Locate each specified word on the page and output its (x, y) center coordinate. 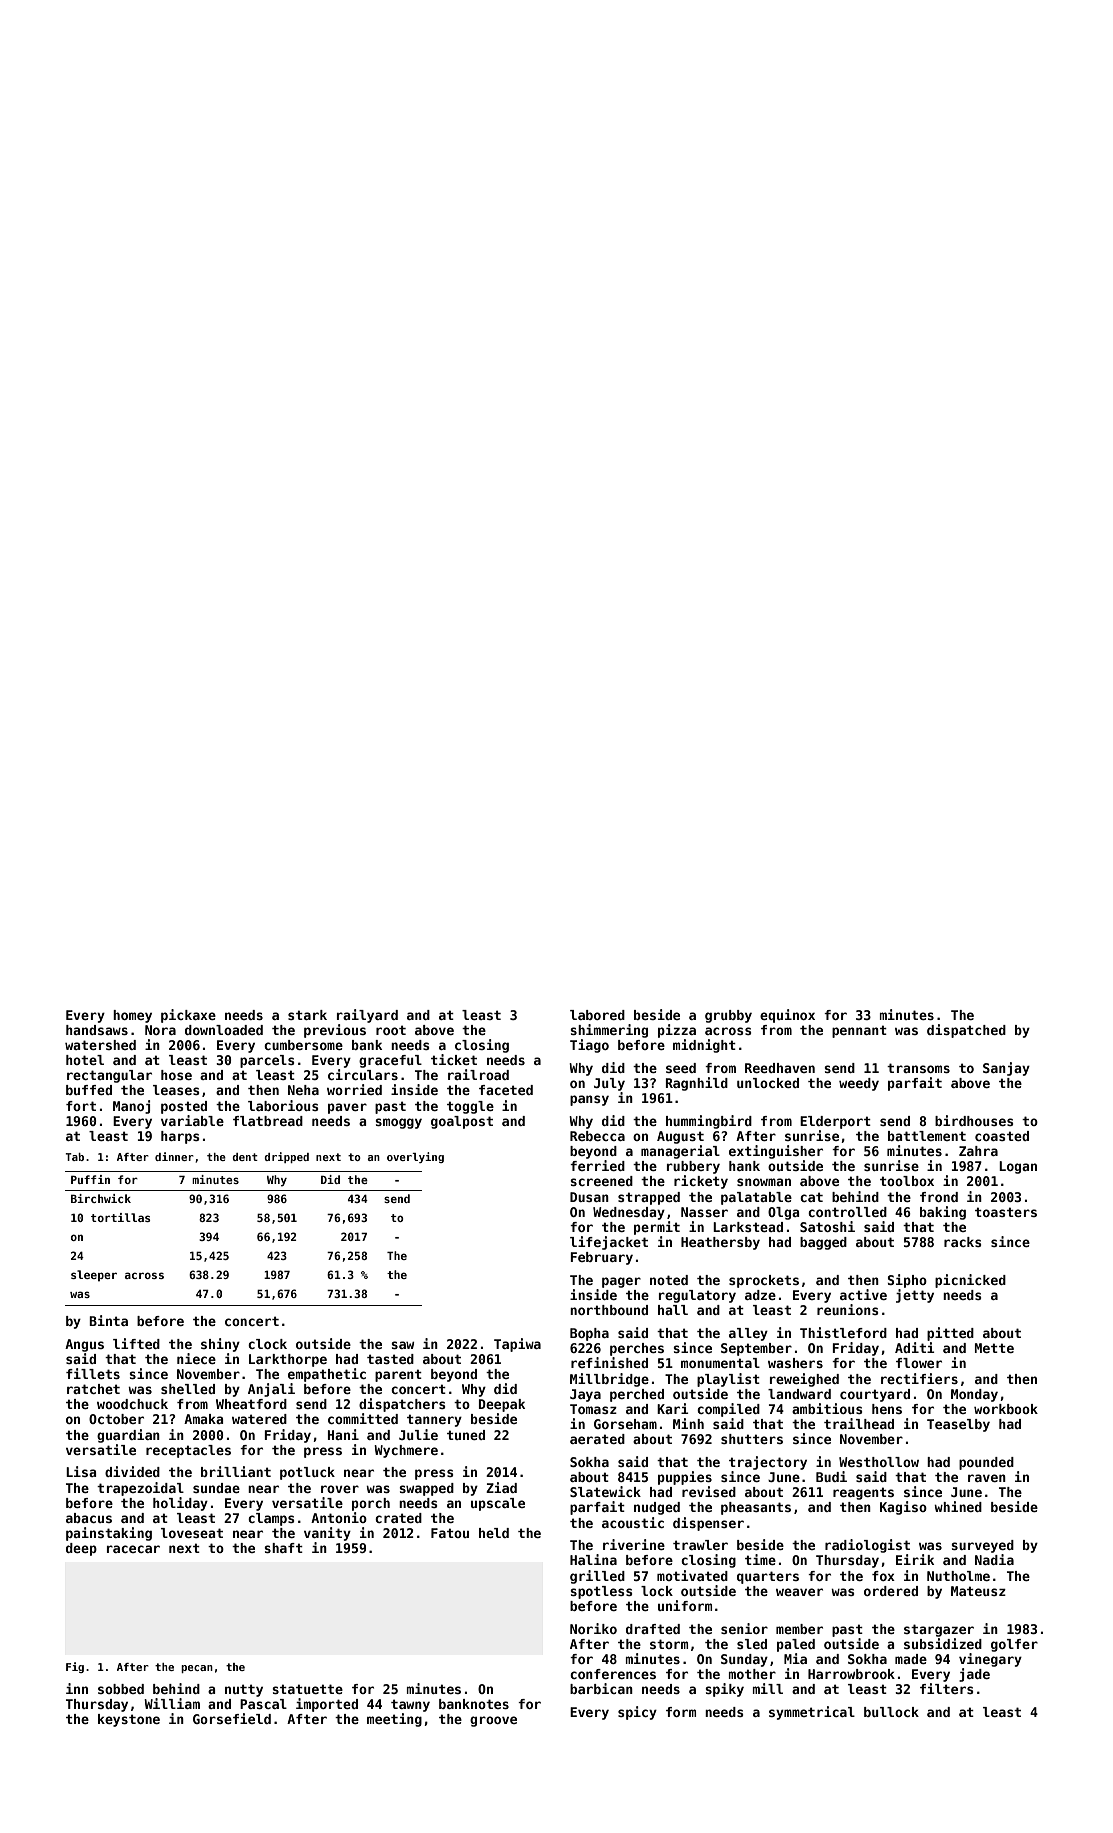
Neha (303, 1090)
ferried (597, 1165)
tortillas (120, 1217)
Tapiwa (517, 1345)
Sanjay (1006, 1069)
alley (748, 1334)
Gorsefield (232, 1718)
